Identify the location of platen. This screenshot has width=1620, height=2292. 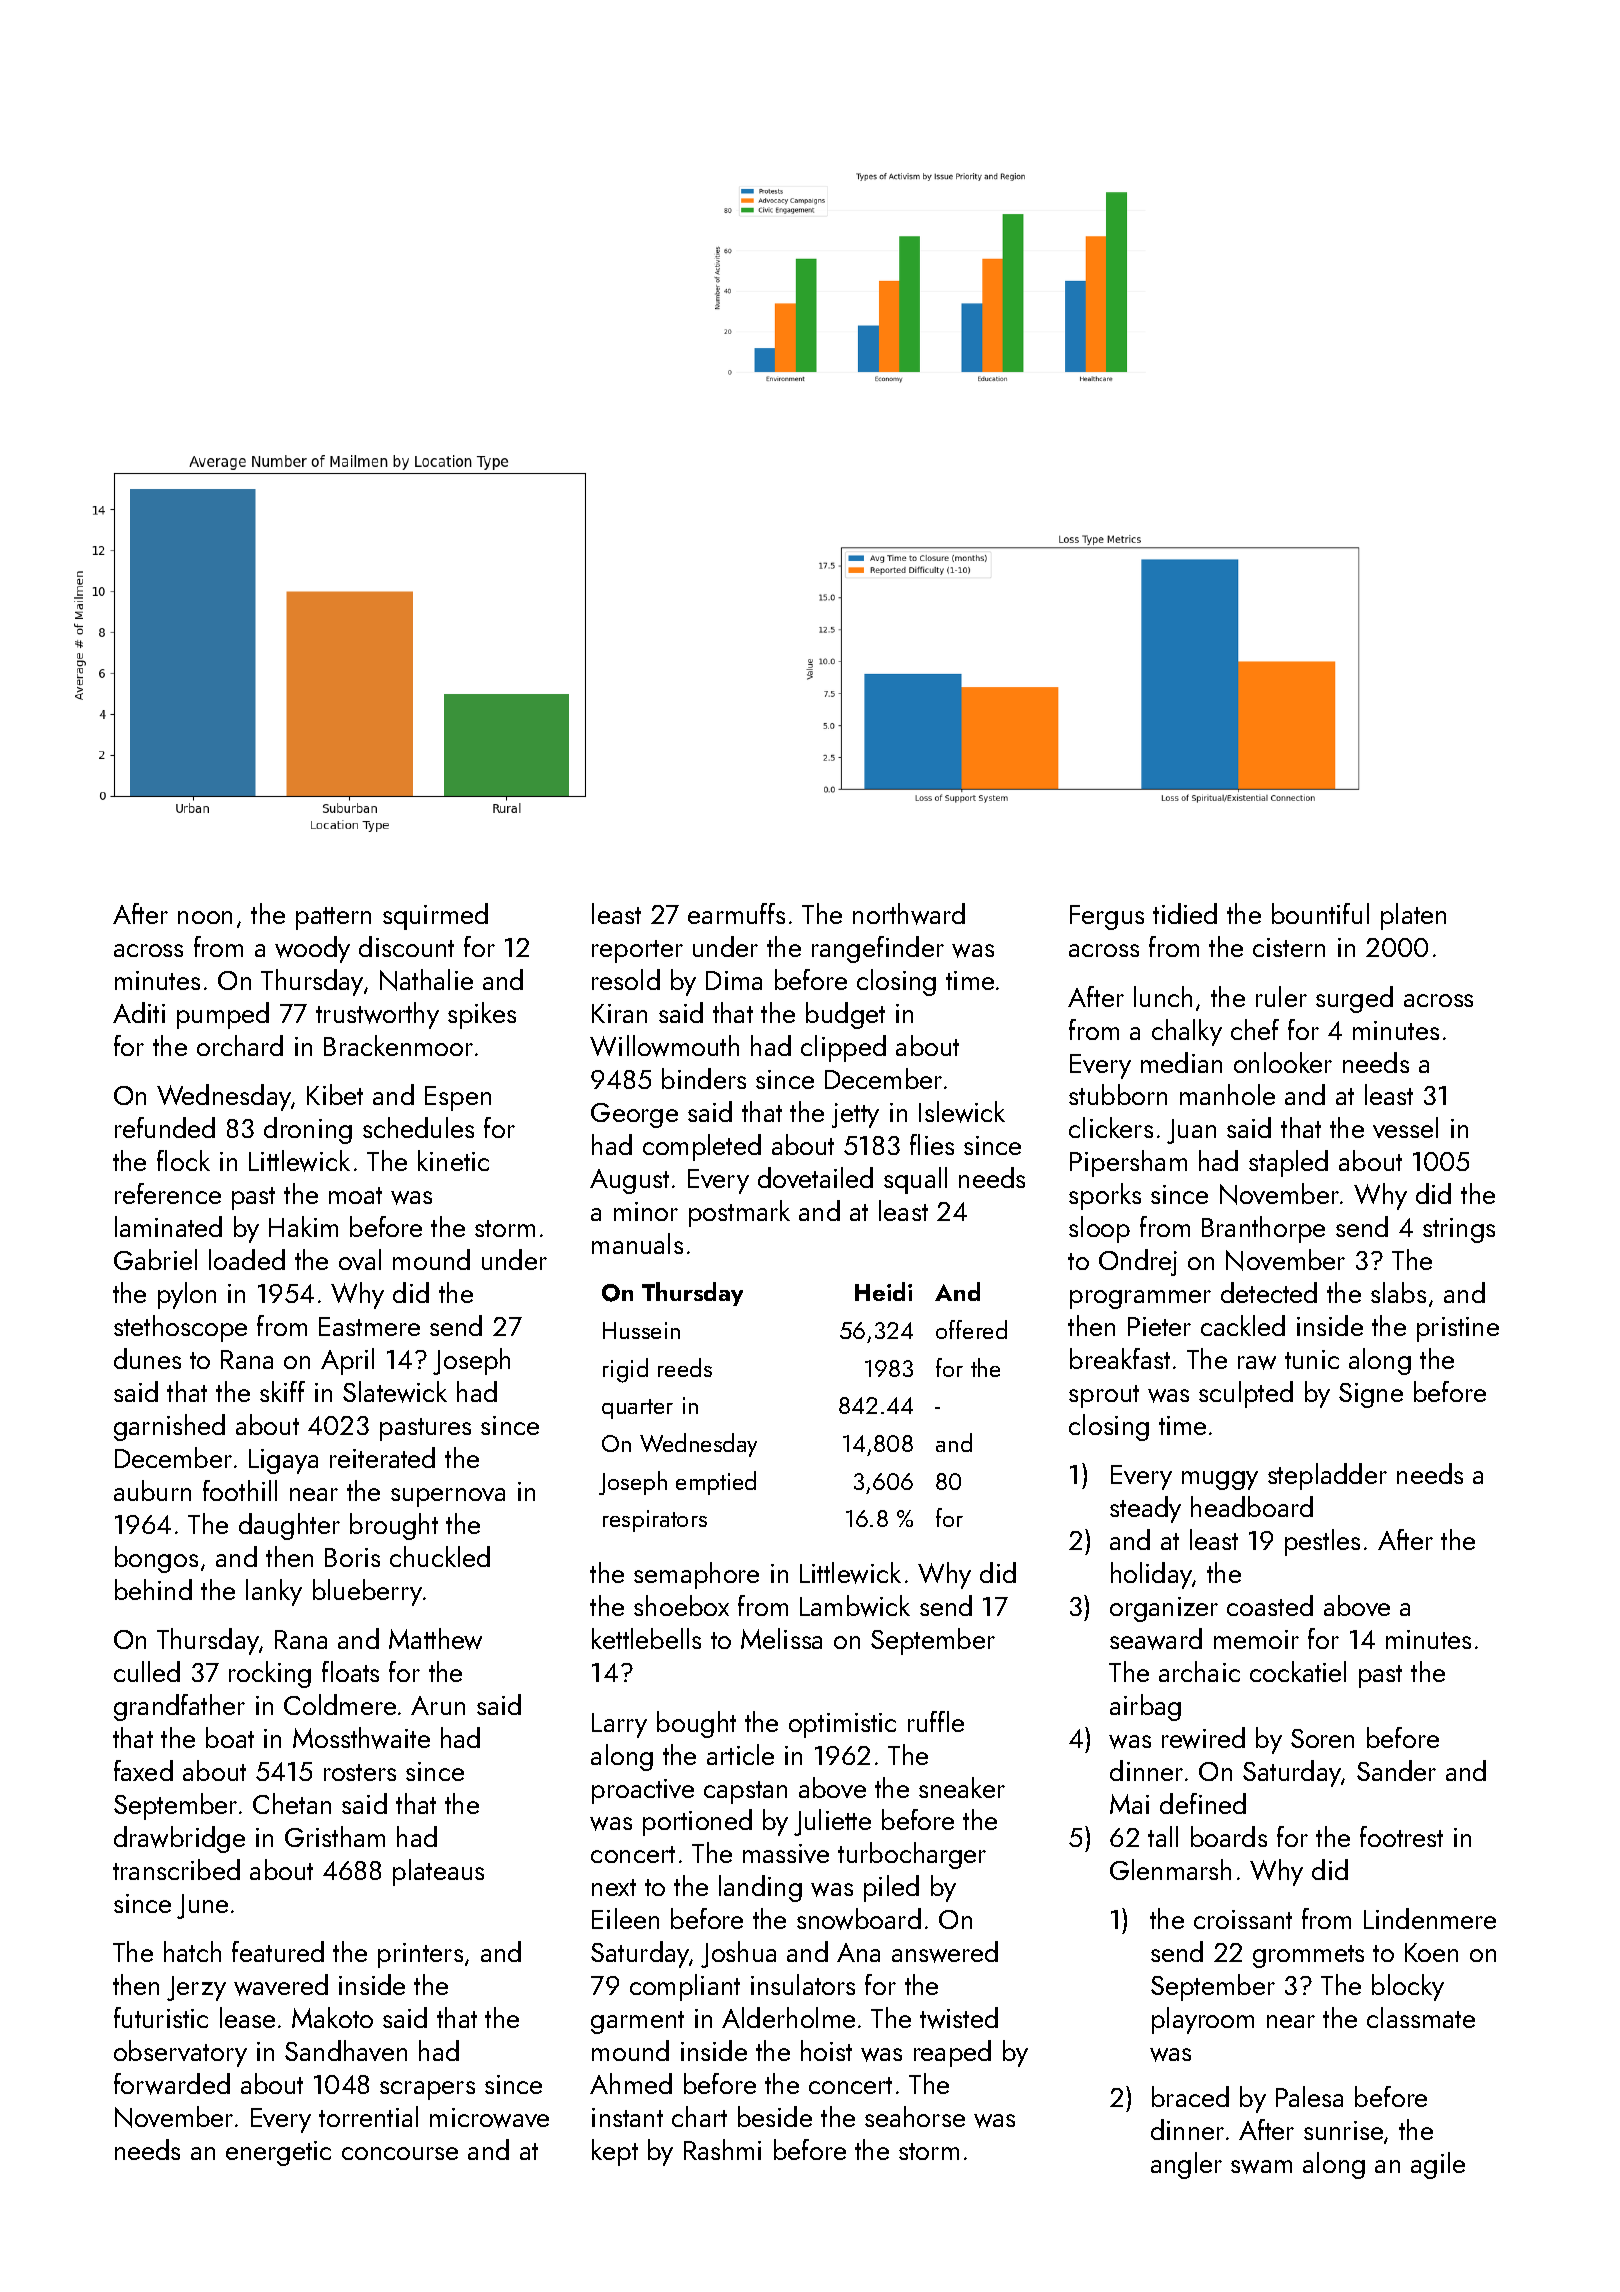
(1413, 916).
